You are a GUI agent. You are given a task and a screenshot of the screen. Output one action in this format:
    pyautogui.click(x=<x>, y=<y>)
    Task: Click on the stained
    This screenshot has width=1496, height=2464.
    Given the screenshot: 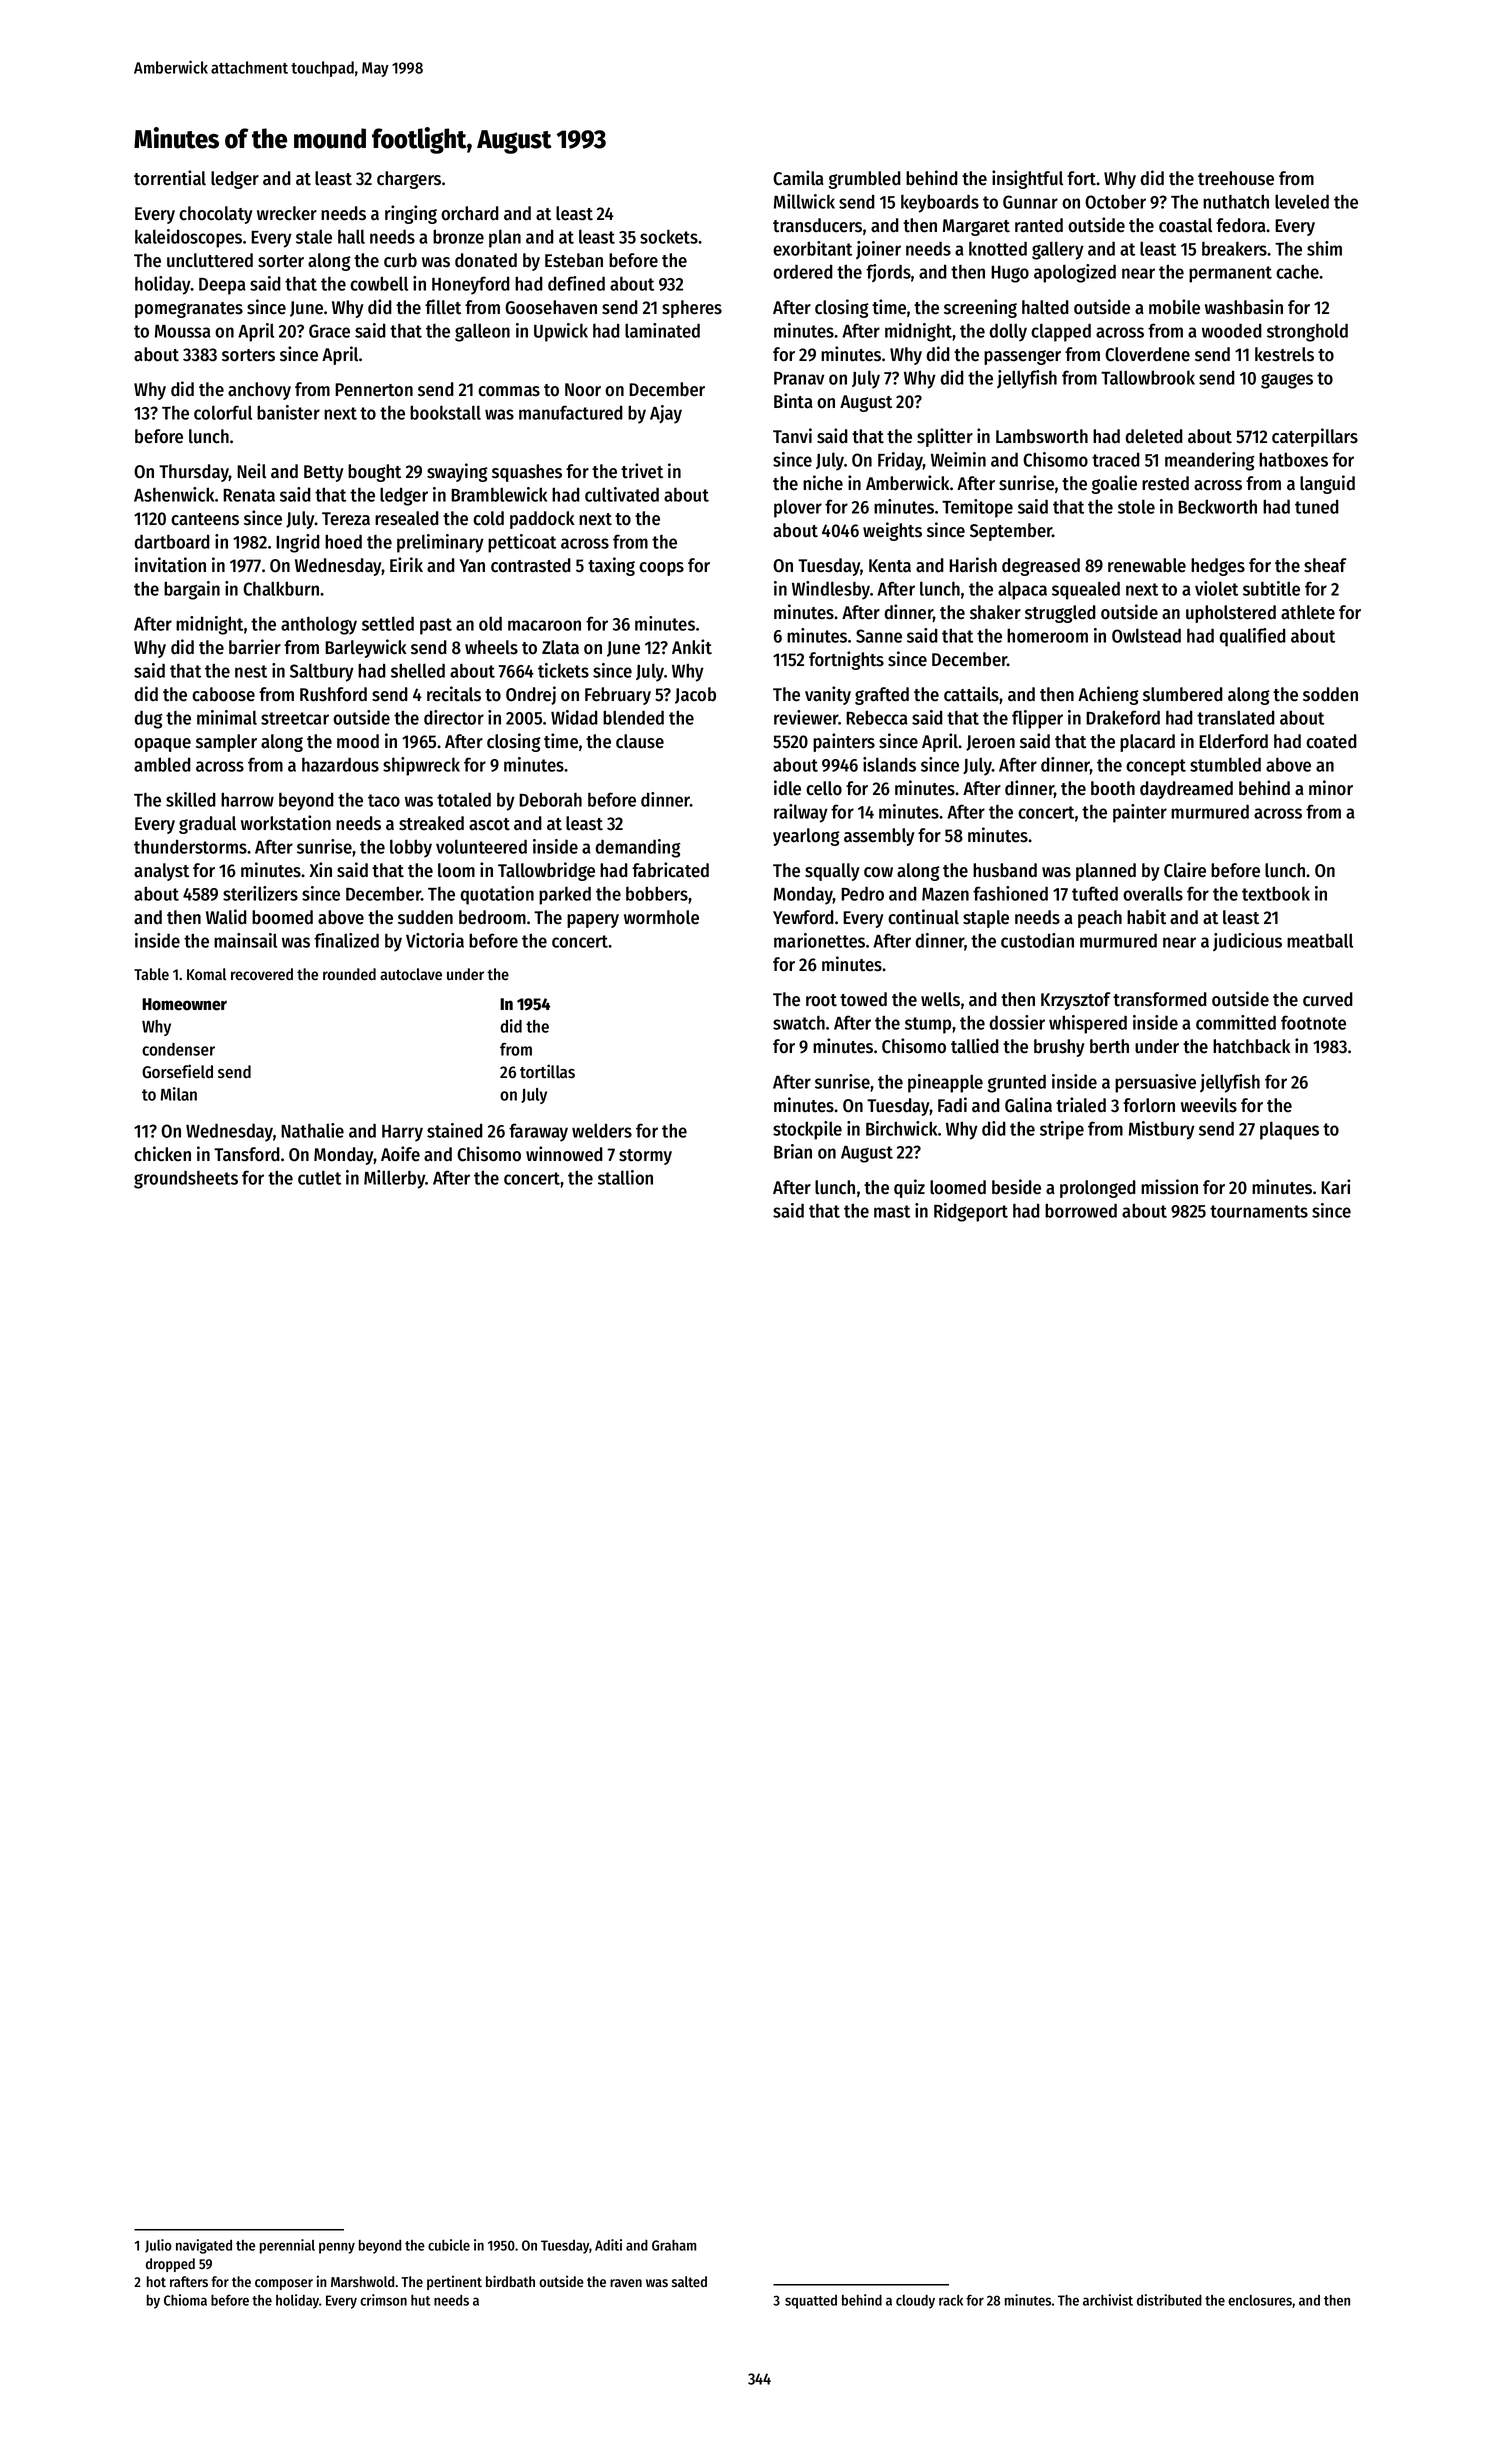 What is the action you would take?
    pyautogui.click(x=455, y=1130)
